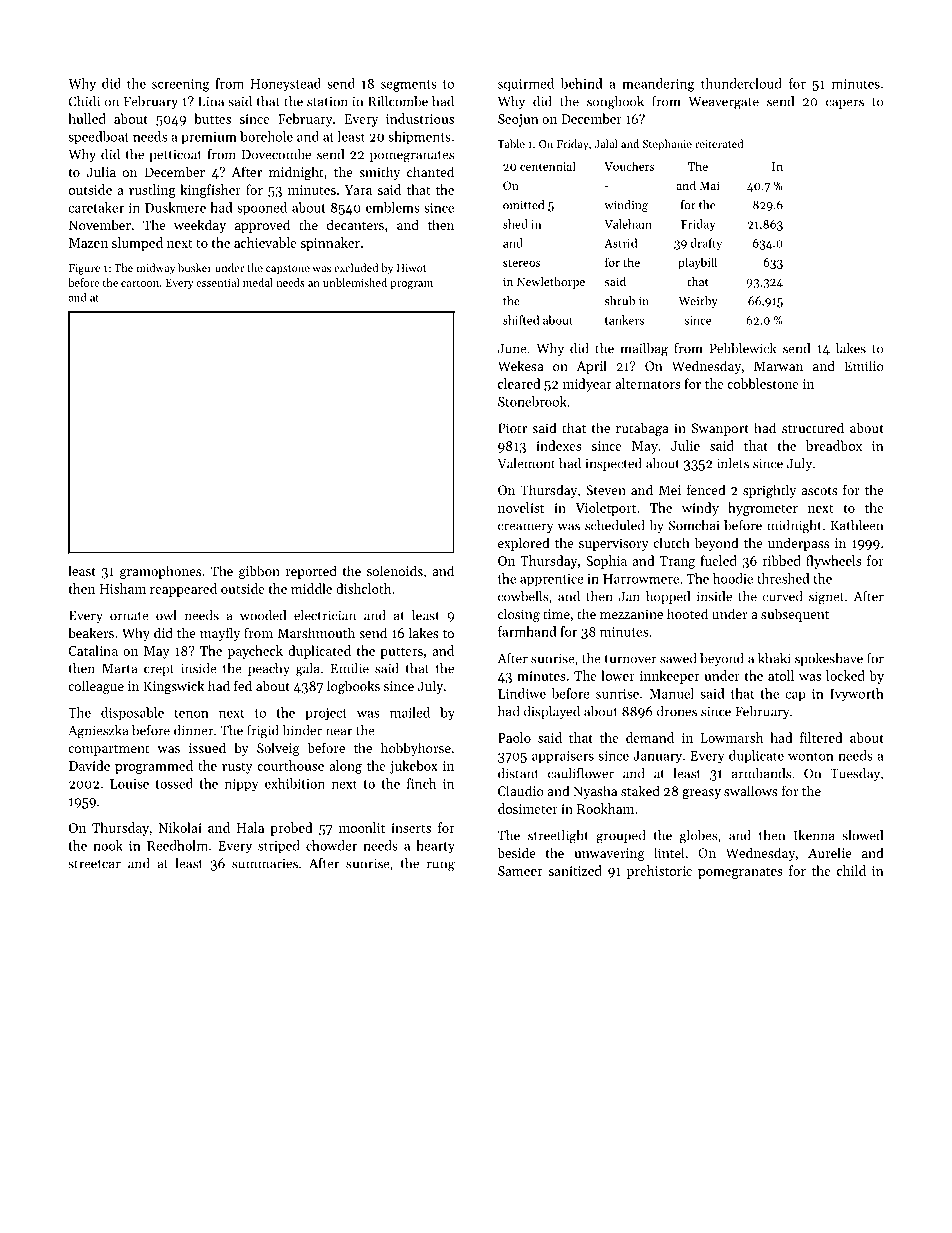  I want to click on streetcar, so click(94, 864).
